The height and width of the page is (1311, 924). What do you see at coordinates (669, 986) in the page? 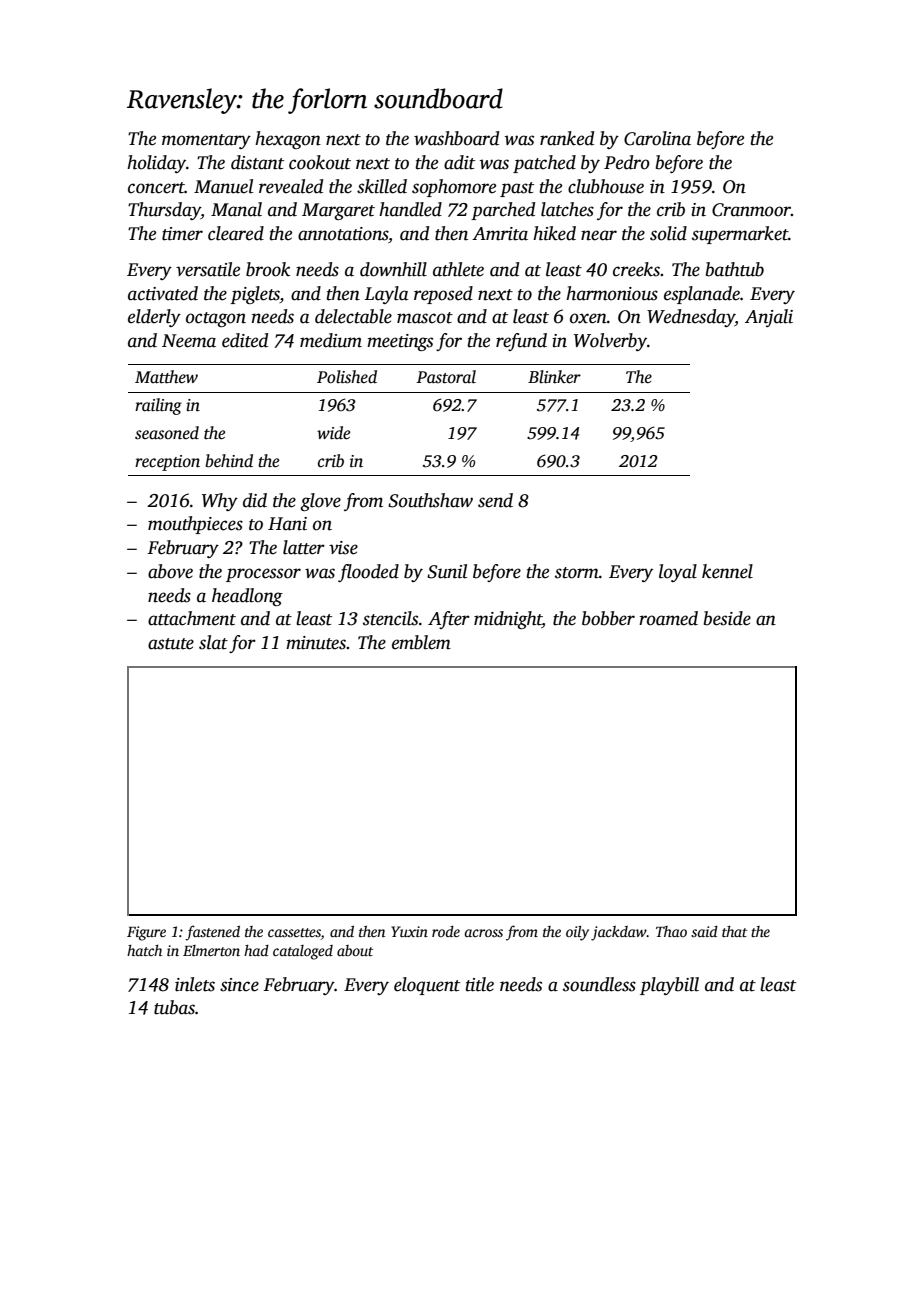
I see `playbill` at bounding box center [669, 986].
